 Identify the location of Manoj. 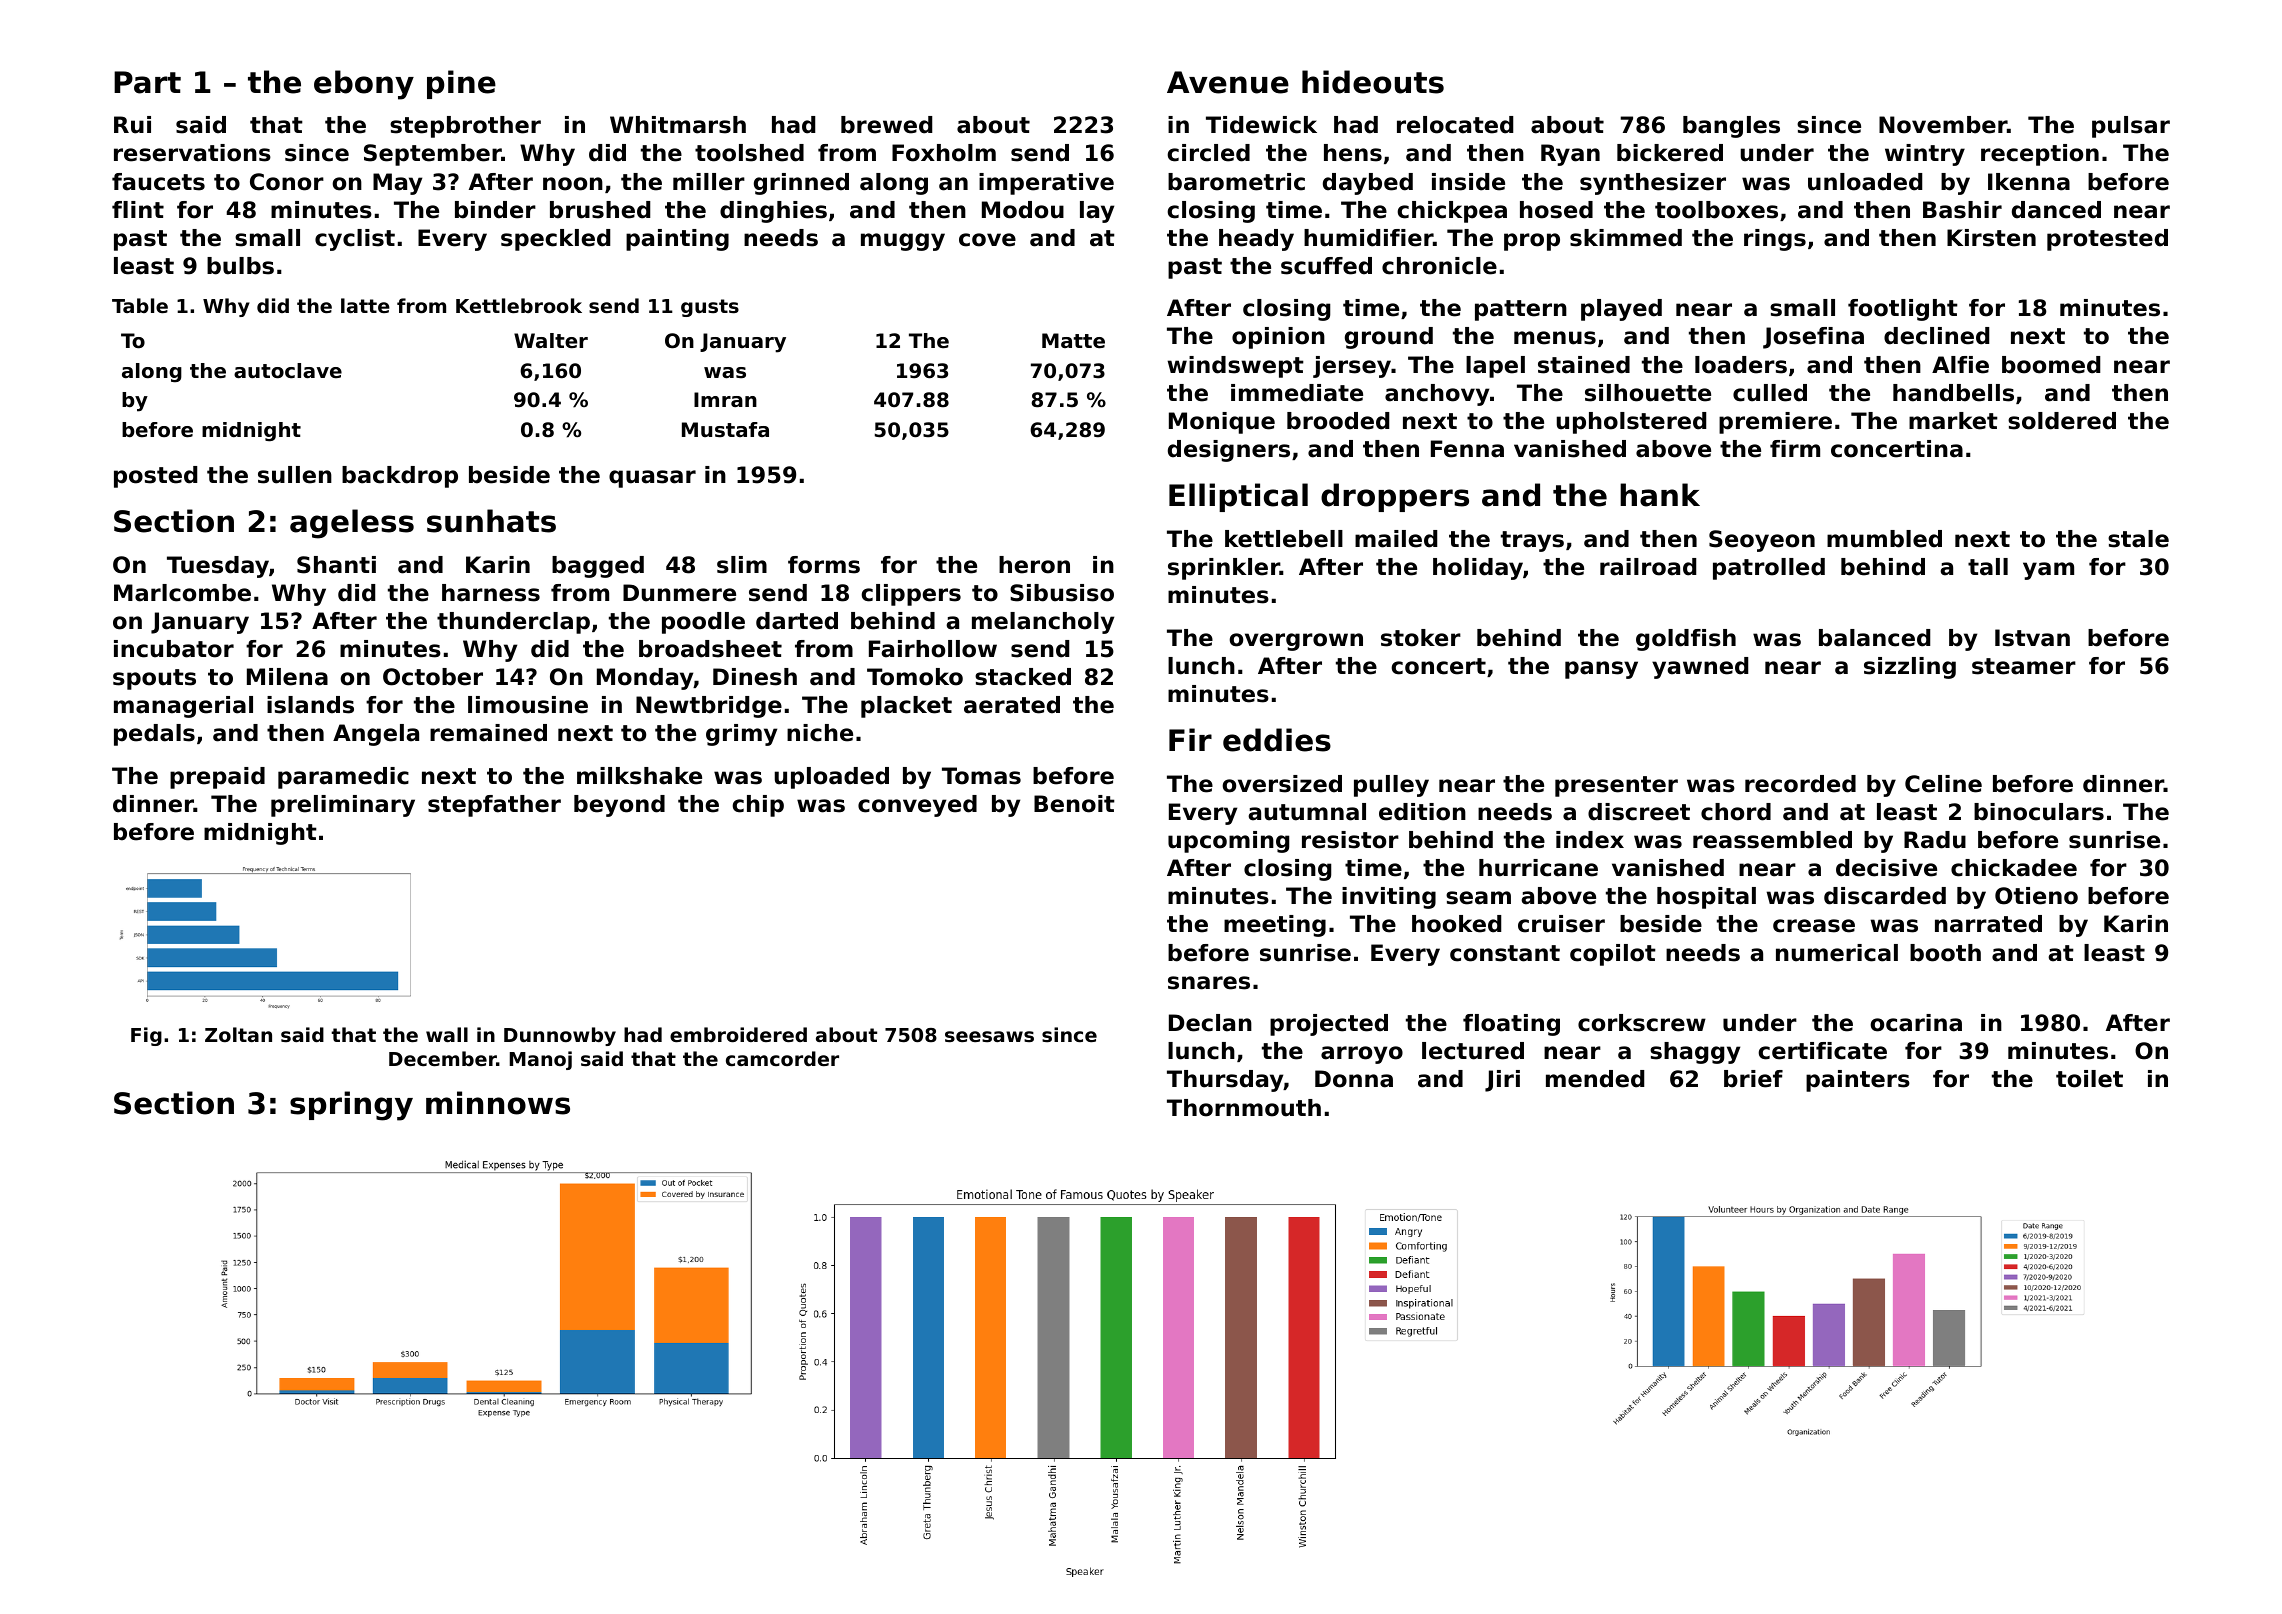
(541, 1060).
